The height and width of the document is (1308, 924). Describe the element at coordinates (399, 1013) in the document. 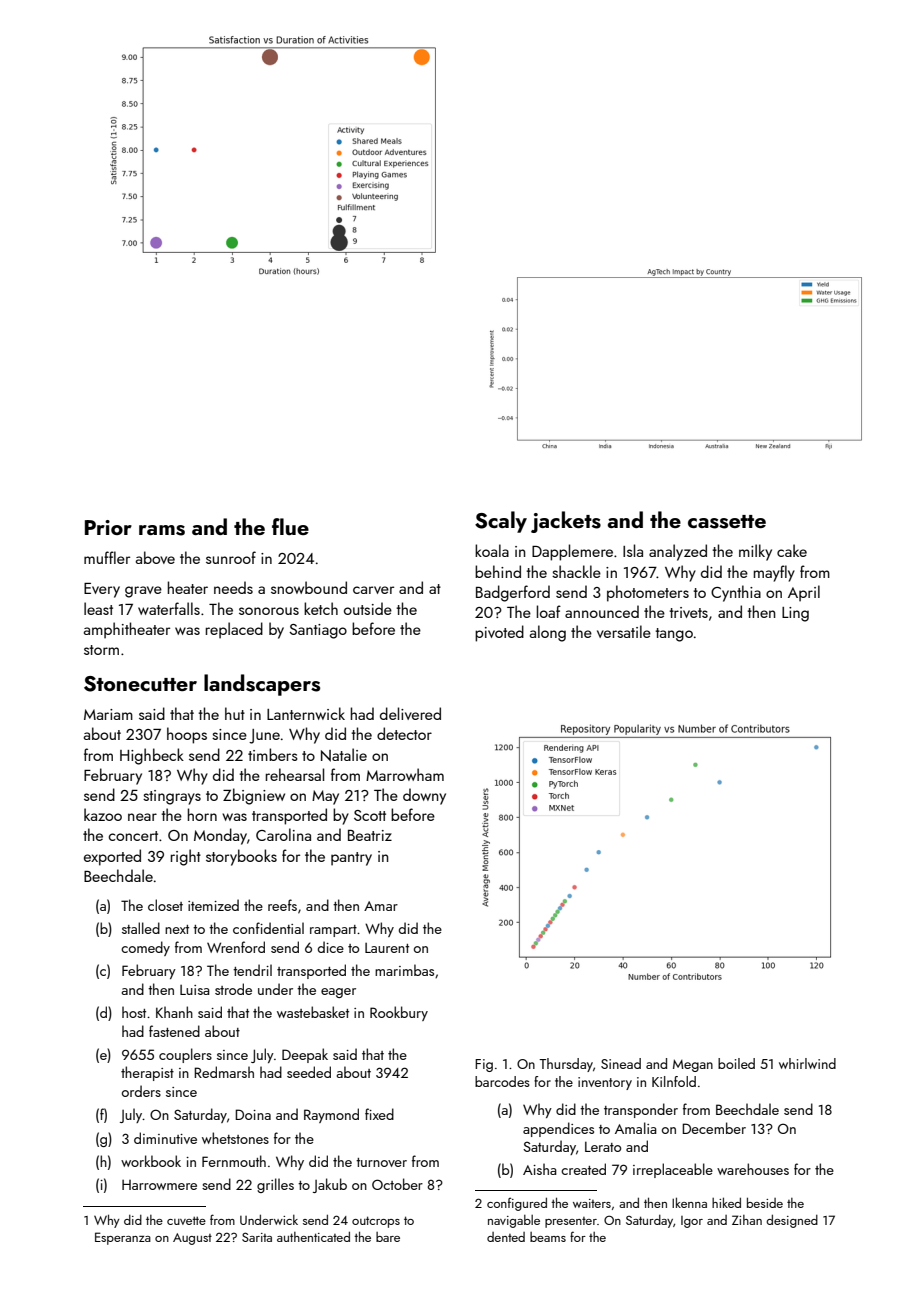

I see `Rookbury` at that location.
